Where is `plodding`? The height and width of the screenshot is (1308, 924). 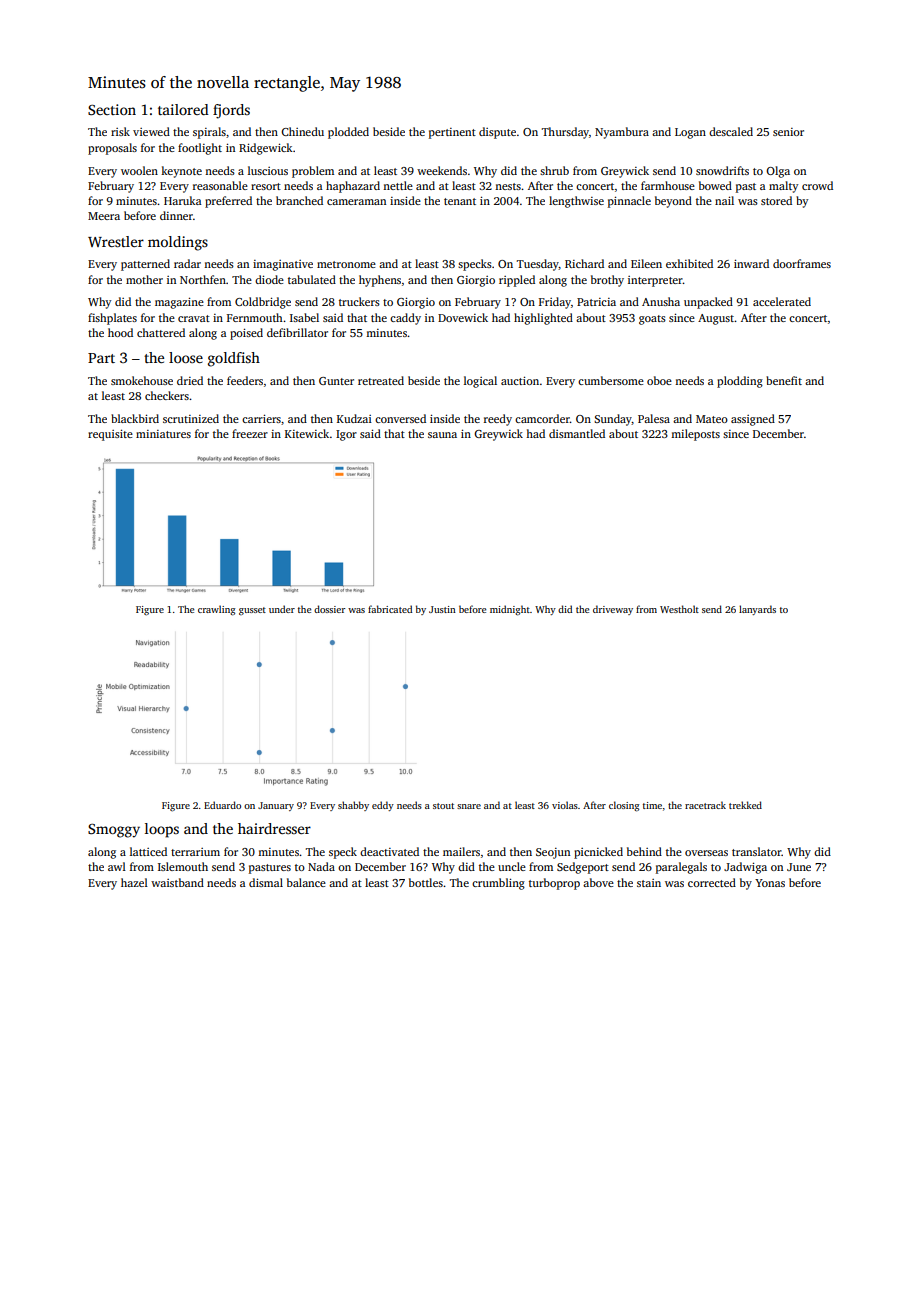
plodding is located at coordinates (740, 382).
